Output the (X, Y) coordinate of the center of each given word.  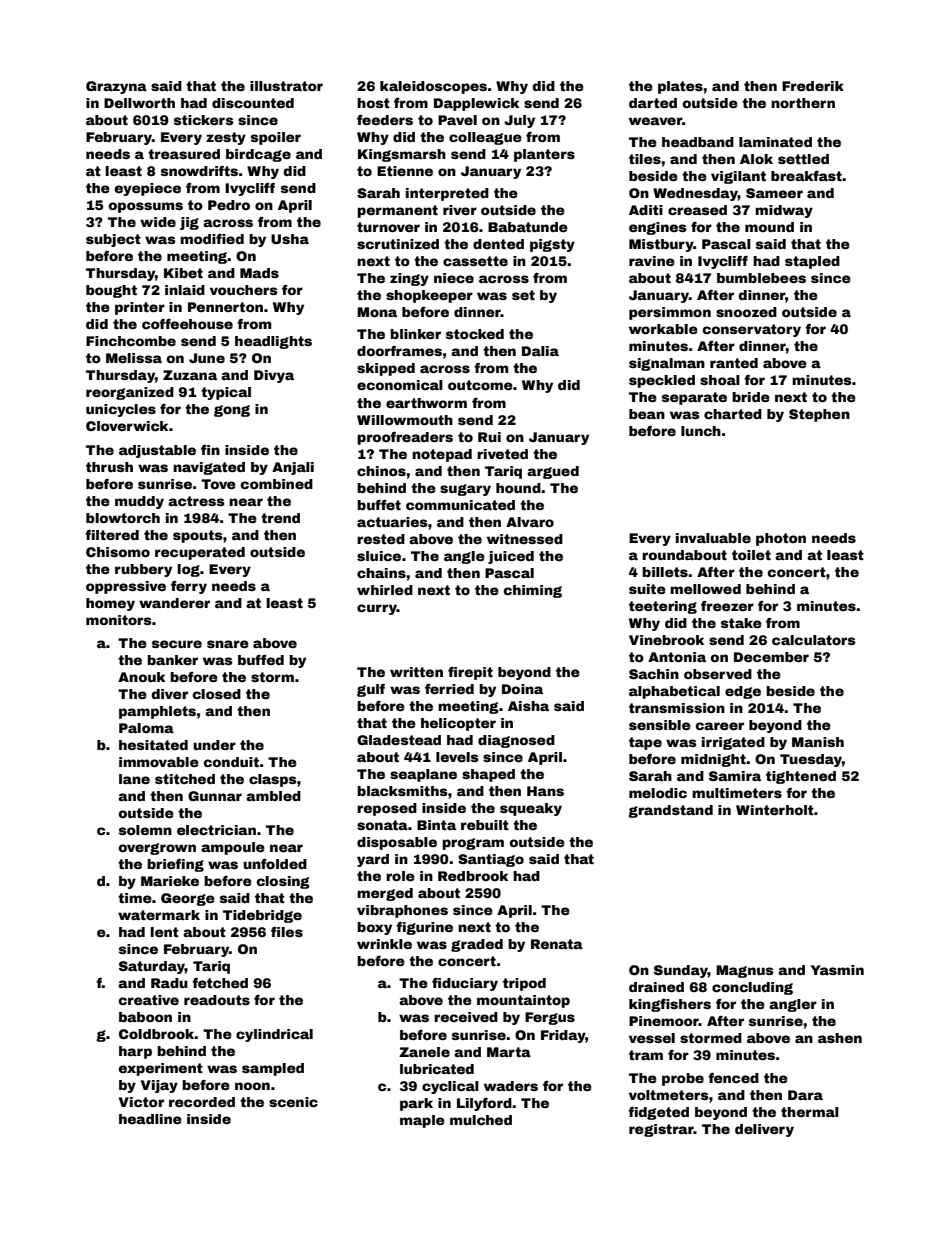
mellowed (705, 589)
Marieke (170, 881)
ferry (189, 587)
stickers (204, 120)
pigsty (552, 245)
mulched (481, 1120)
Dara (805, 1095)
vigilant (738, 177)
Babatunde (528, 227)
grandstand (670, 811)
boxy (374, 928)
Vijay (159, 1086)
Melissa (134, 358)
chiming (532, 591)
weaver (655, 121)
